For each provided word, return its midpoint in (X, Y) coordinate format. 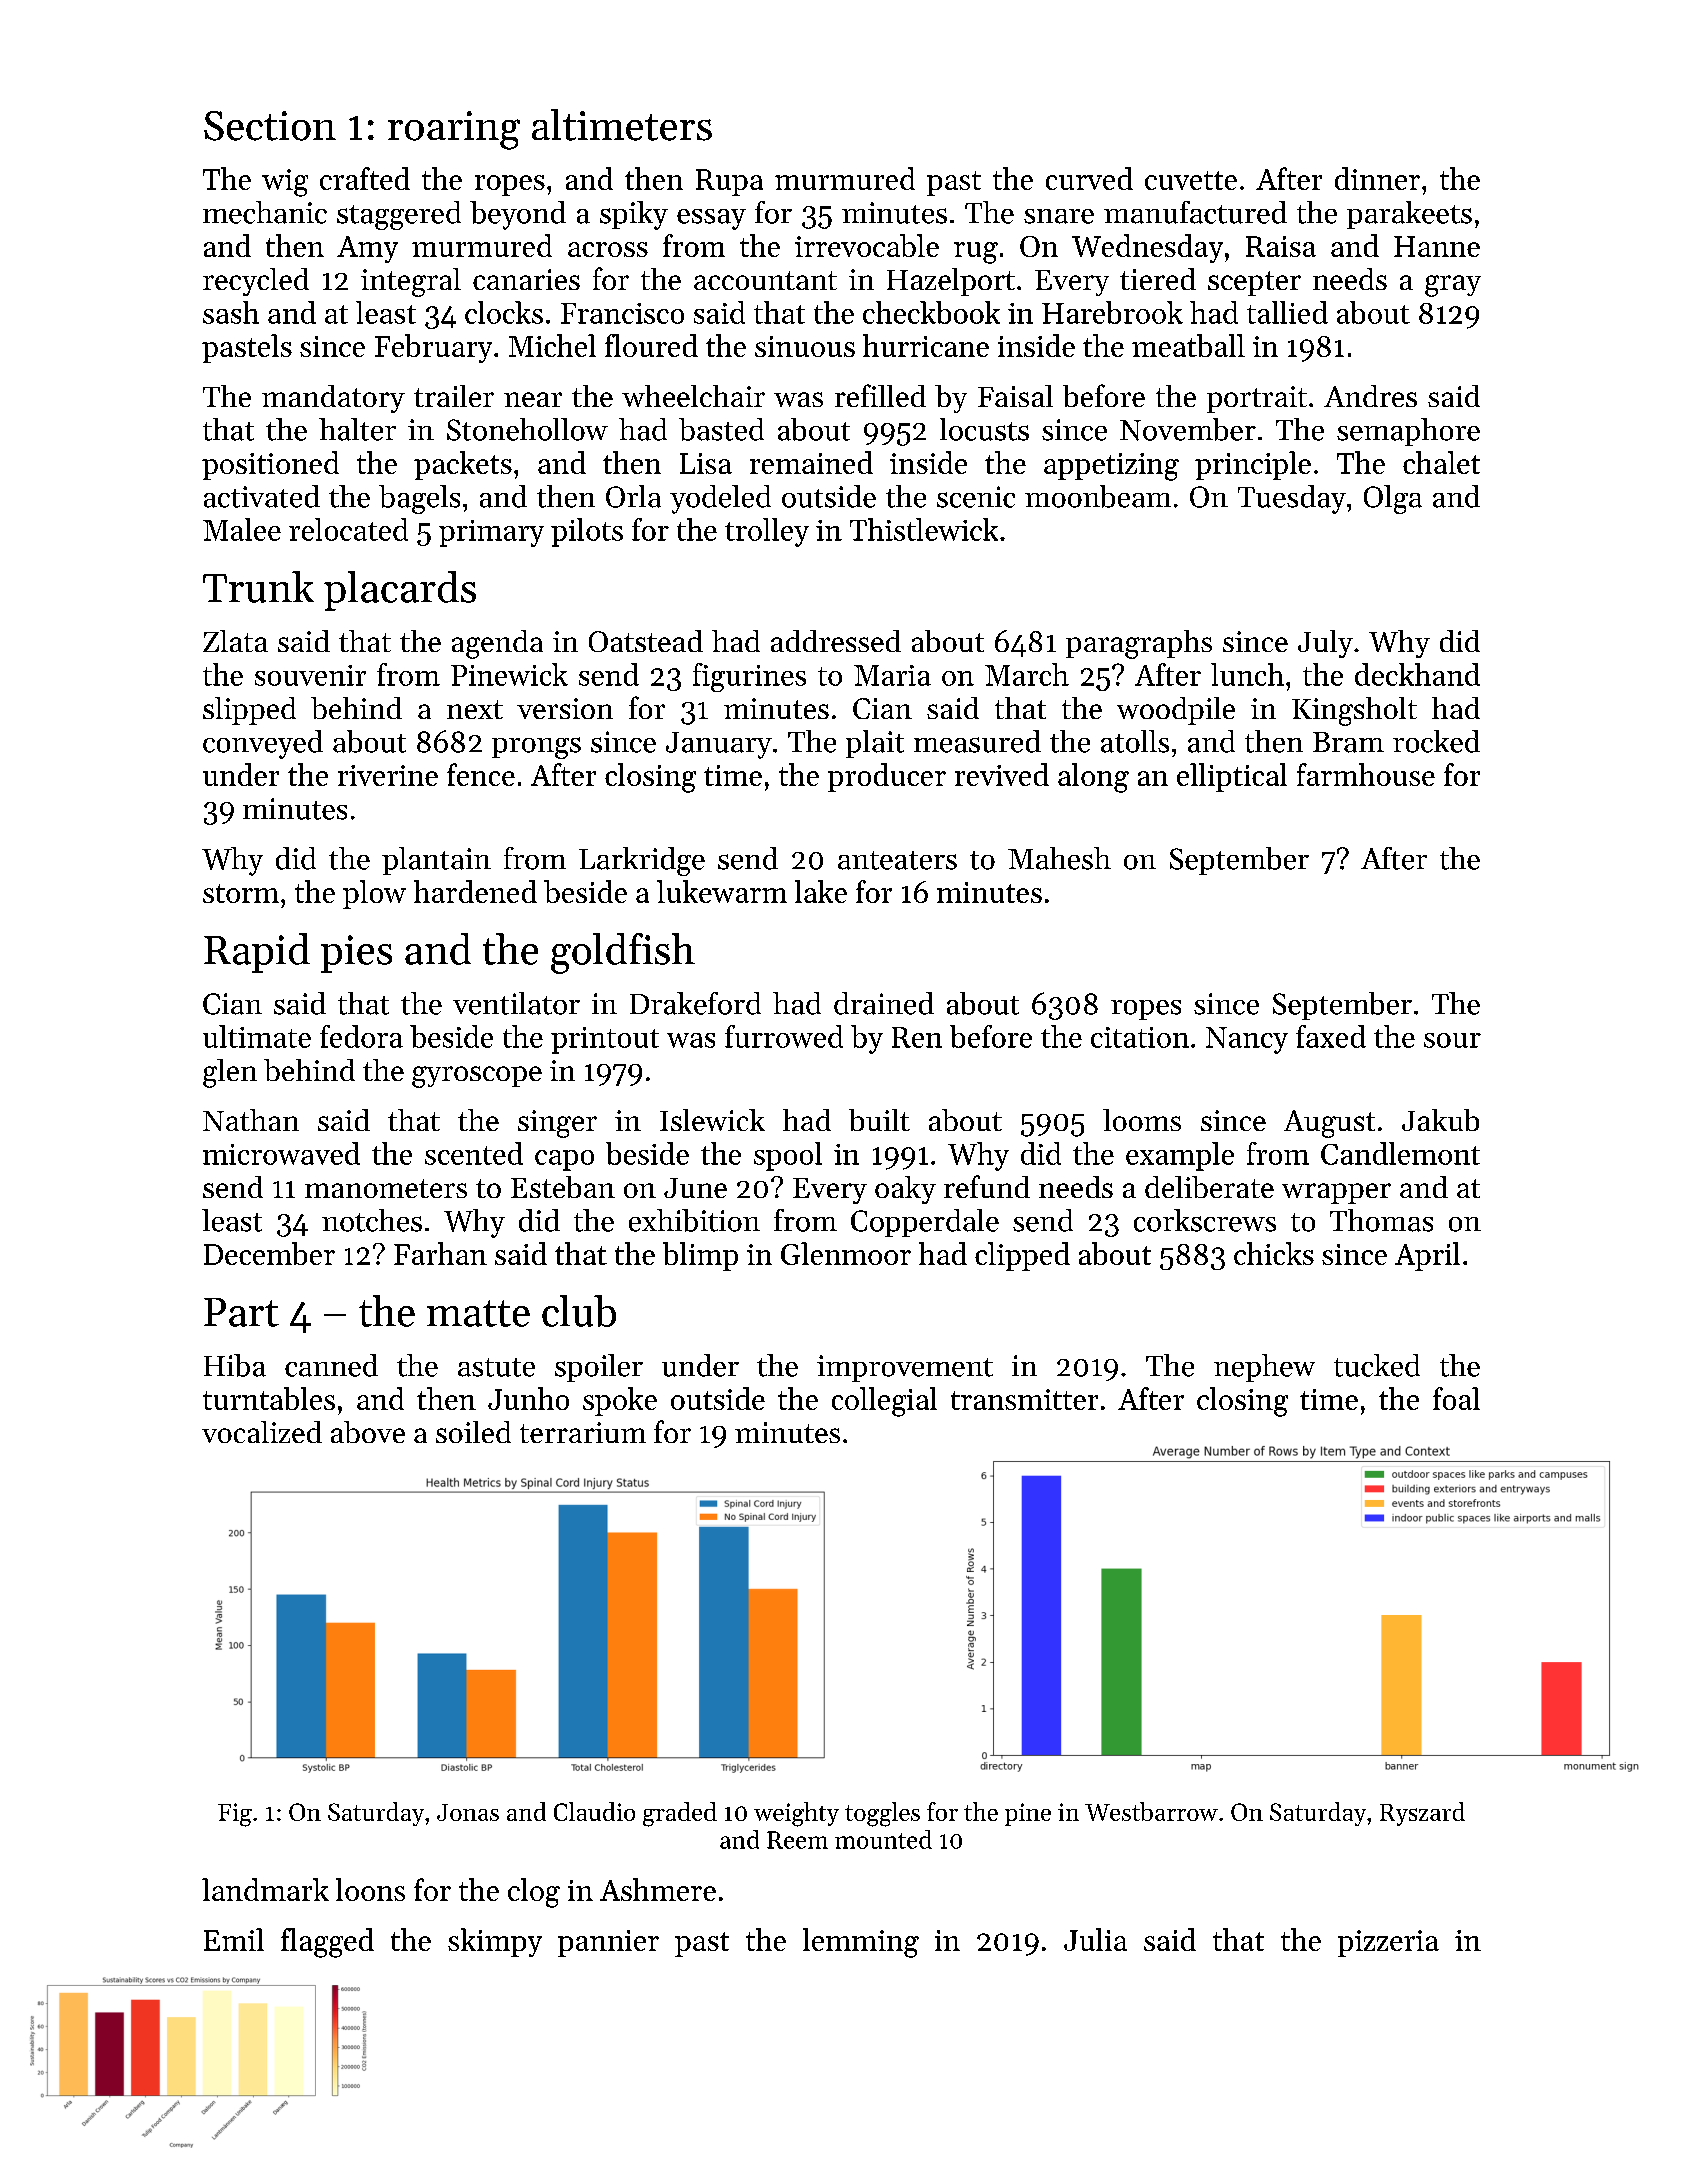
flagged (327, 1943)
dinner (1377, 178)
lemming (861, 1943)
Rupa (729, 182)
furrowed (784, 1036)
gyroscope (477, 1077)
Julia (1095, 1939)
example (1180, 1156)
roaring (454, 130)
